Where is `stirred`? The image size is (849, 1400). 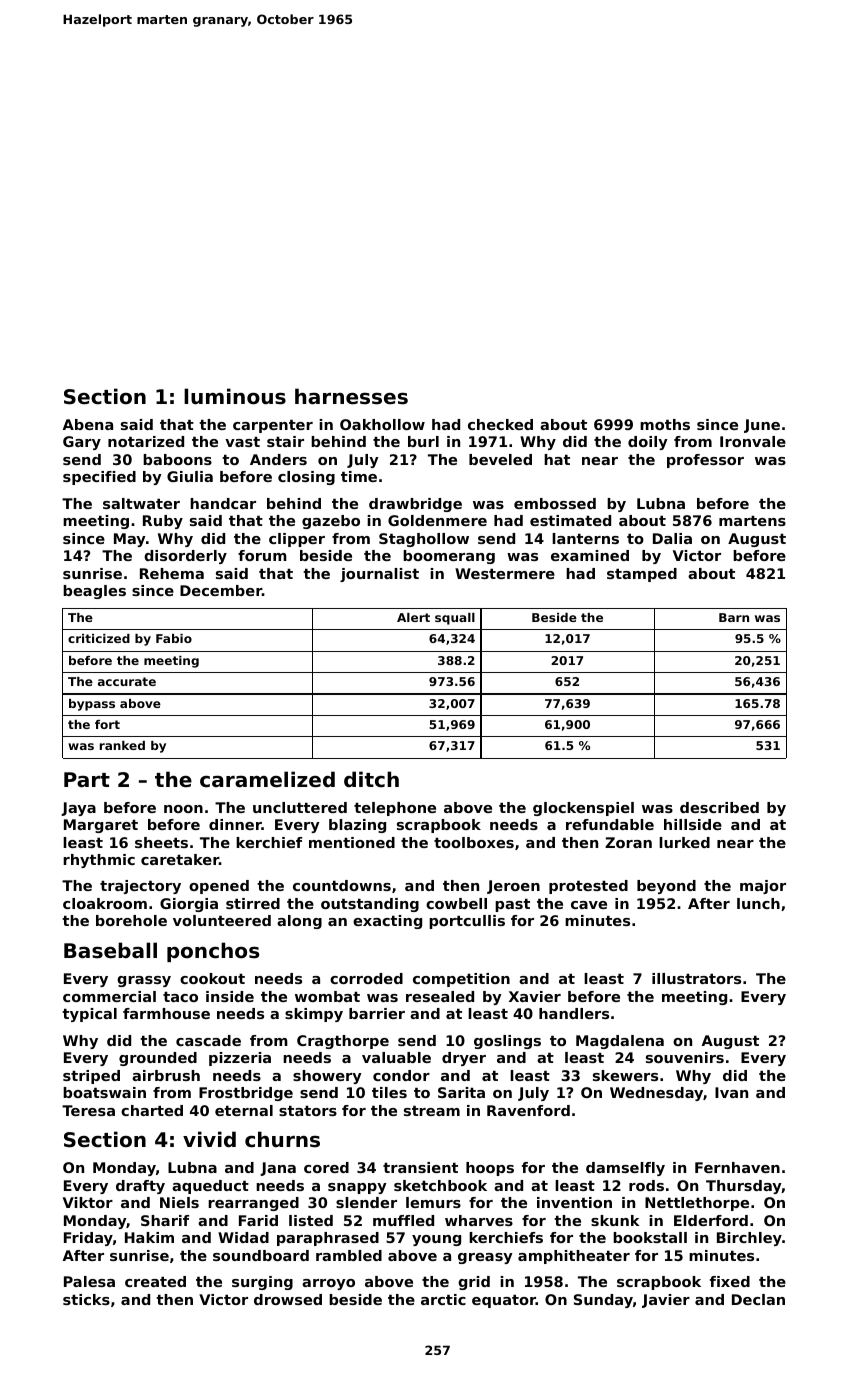
stirred is located at coordinates (253, 903).
